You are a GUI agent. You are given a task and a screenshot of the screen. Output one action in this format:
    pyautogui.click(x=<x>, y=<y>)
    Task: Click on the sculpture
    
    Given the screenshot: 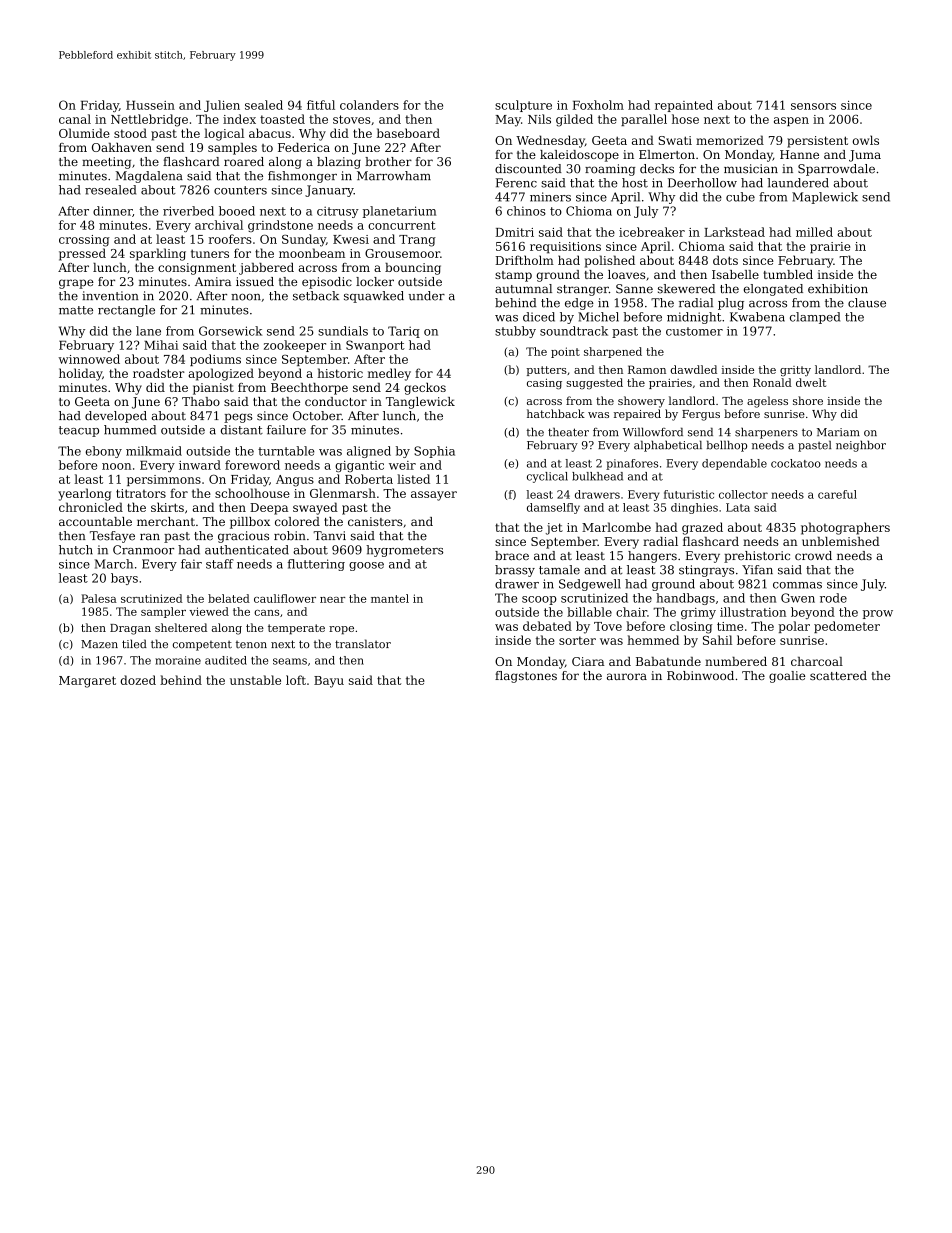 What is the action you would take?
    pyautogui.click(x=523, y=106)
